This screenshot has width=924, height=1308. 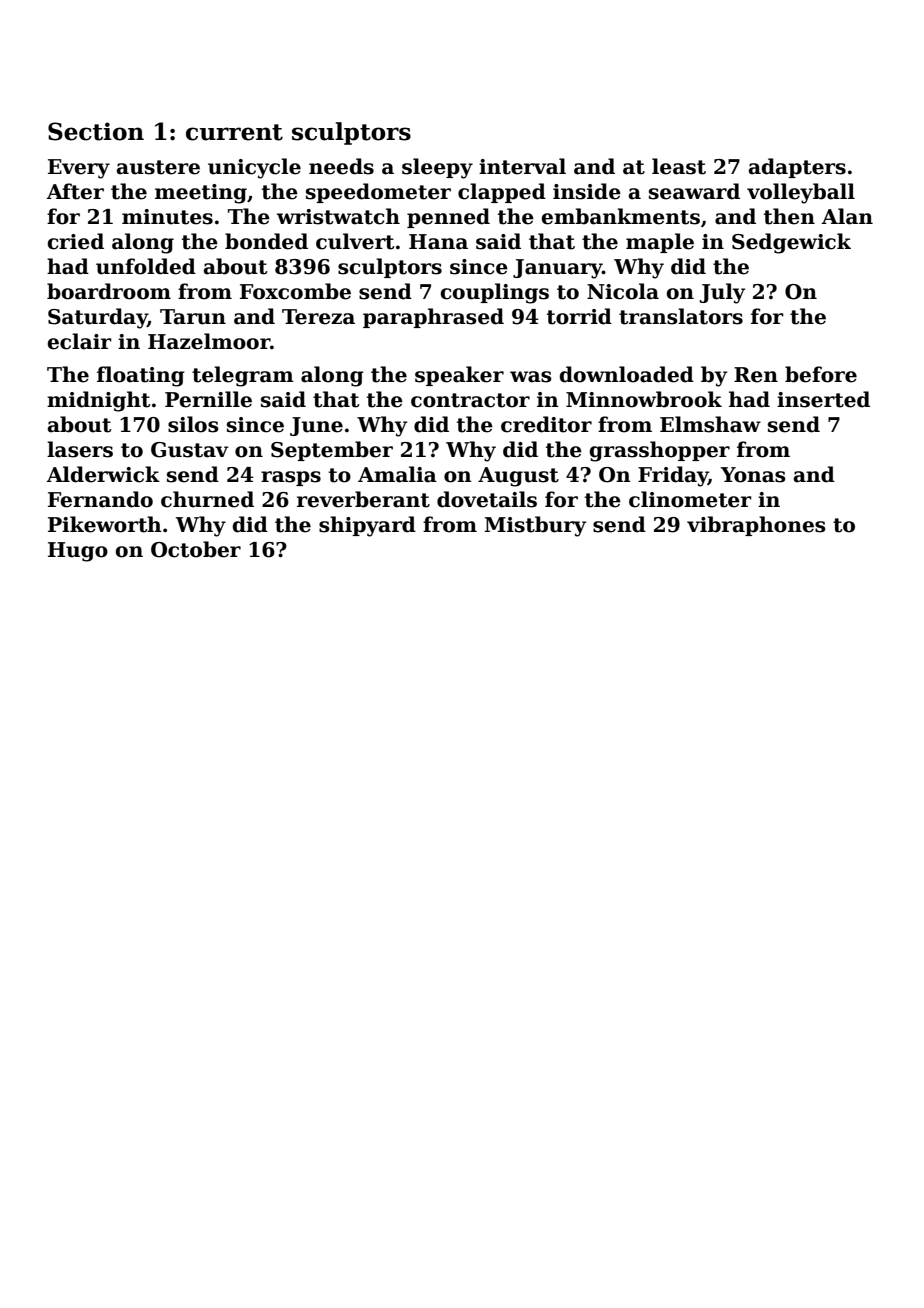 I want to click on adapters, so click(x=797, y=168).
